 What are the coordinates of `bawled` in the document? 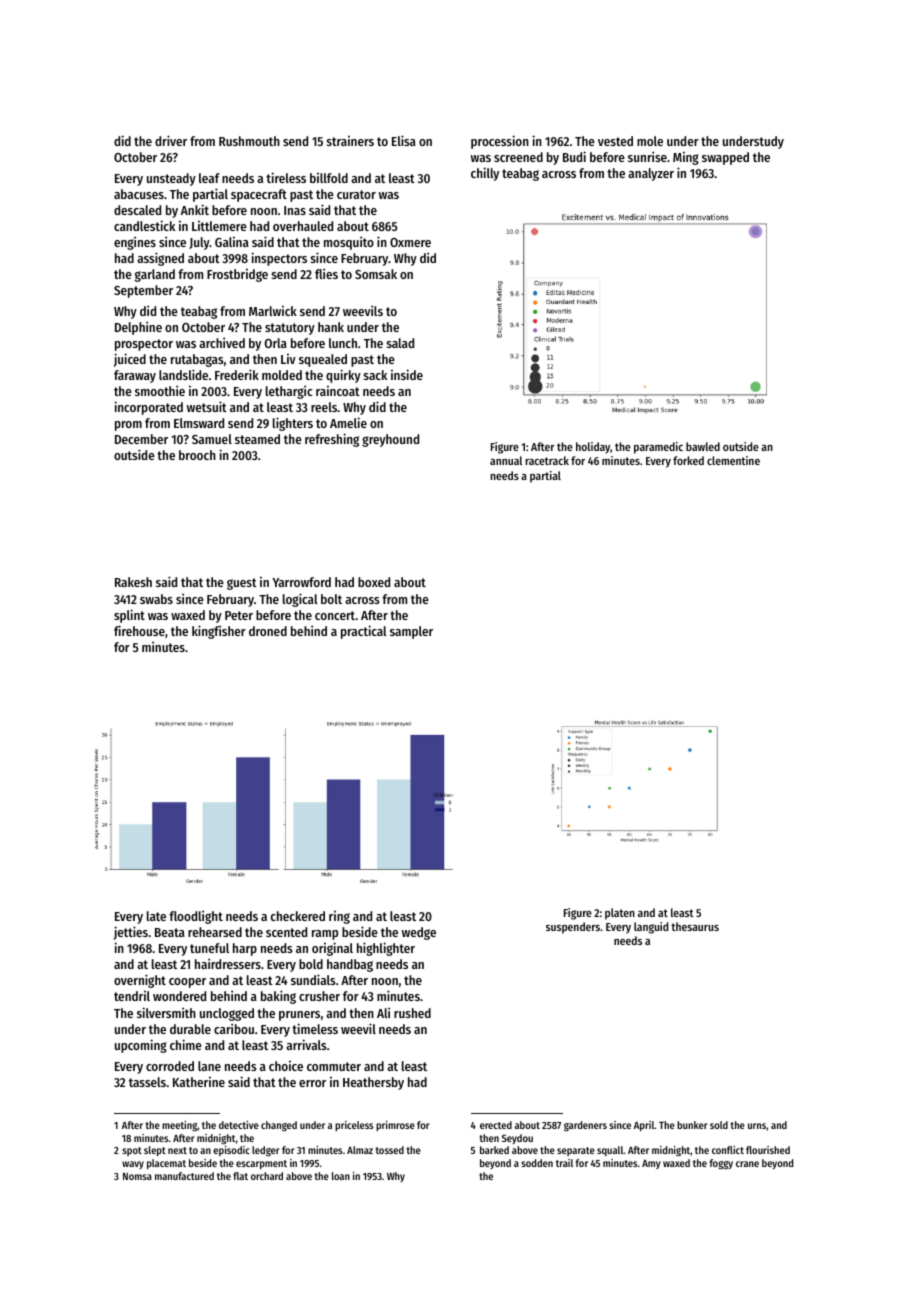 It's located at (703, 446).
